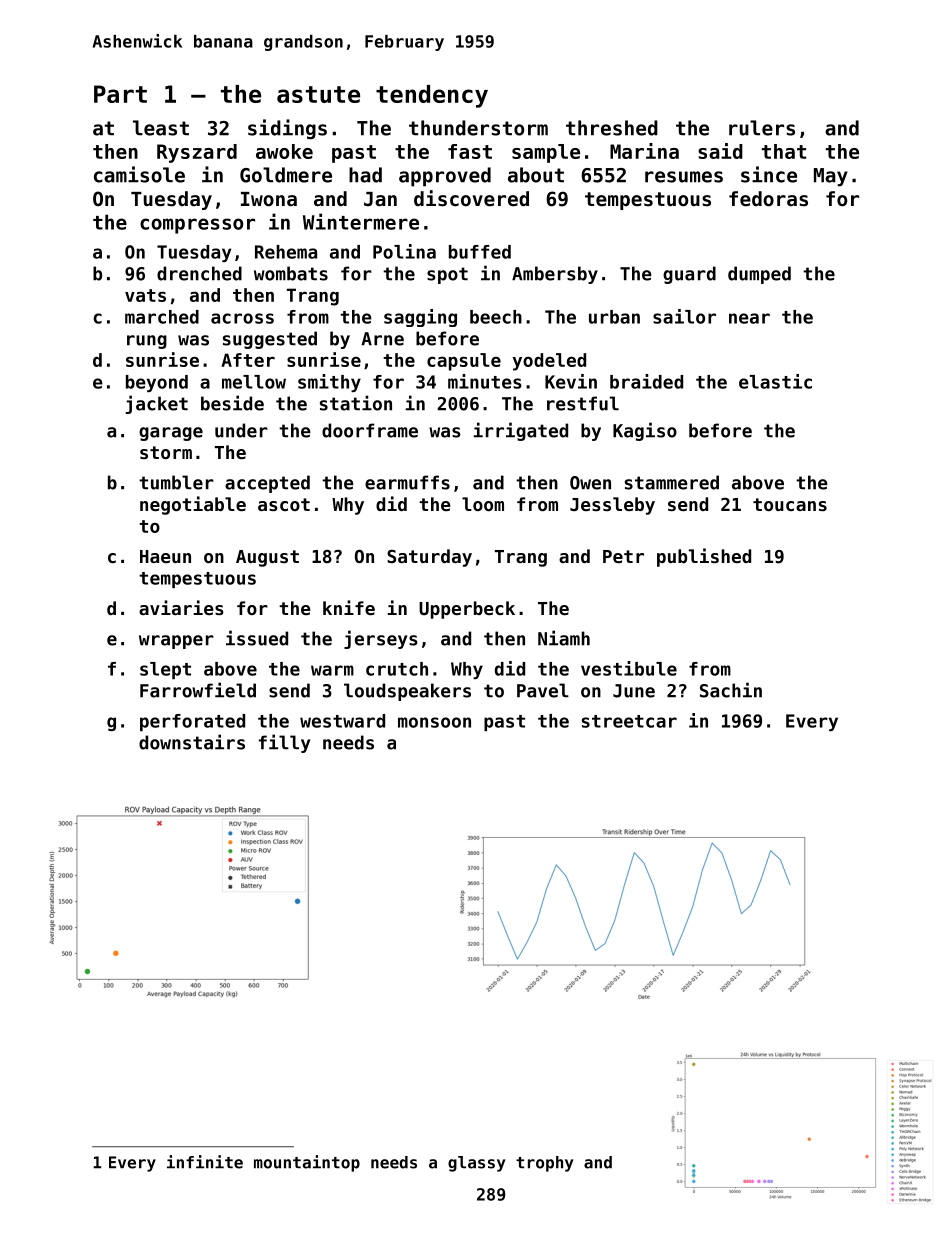  Describe the element at coordinates (564, 638) in the page. I see `Niamh` at that location.
